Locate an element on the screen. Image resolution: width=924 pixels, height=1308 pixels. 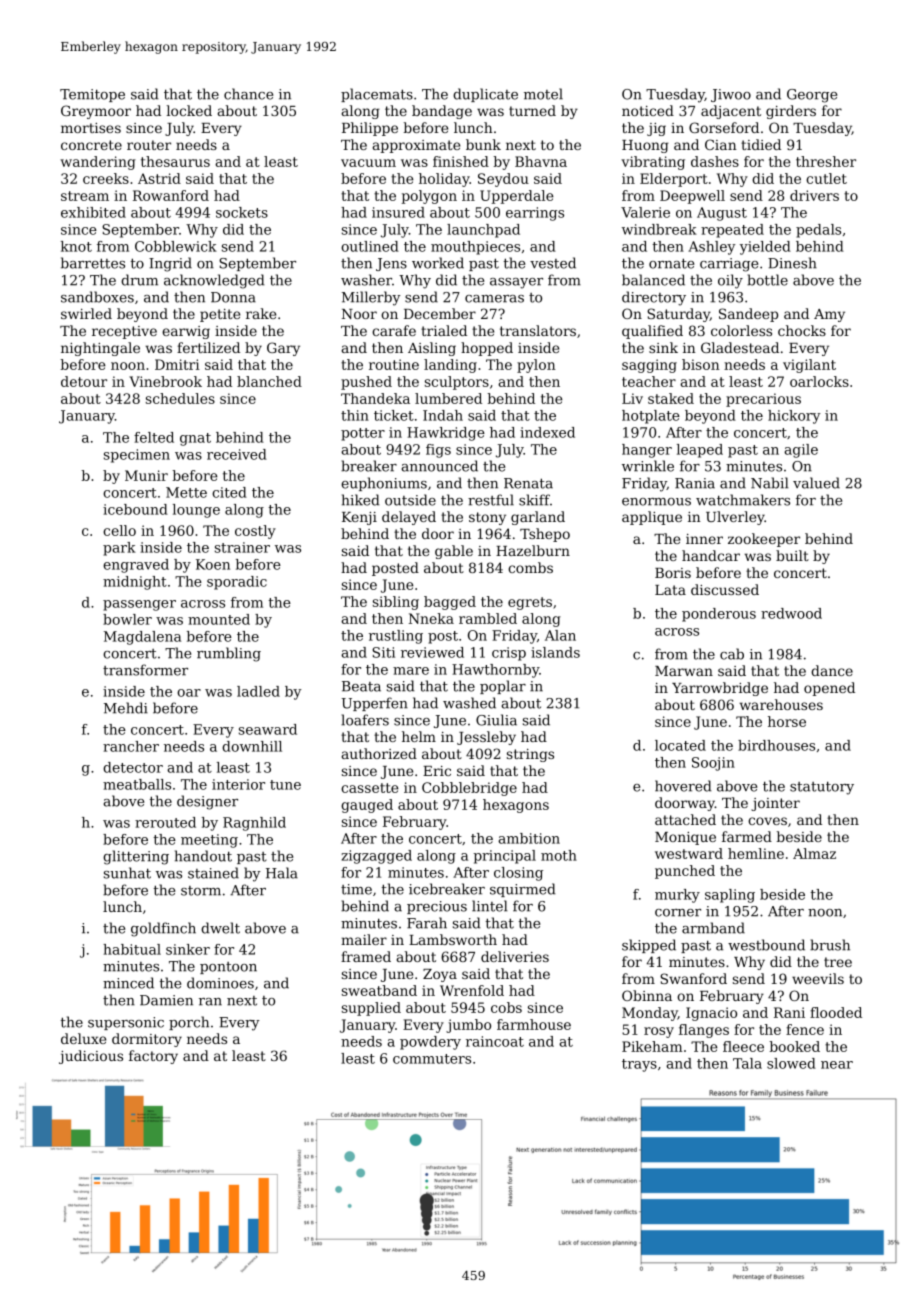
Cobblebridge is located at coordinates (469, 789).
